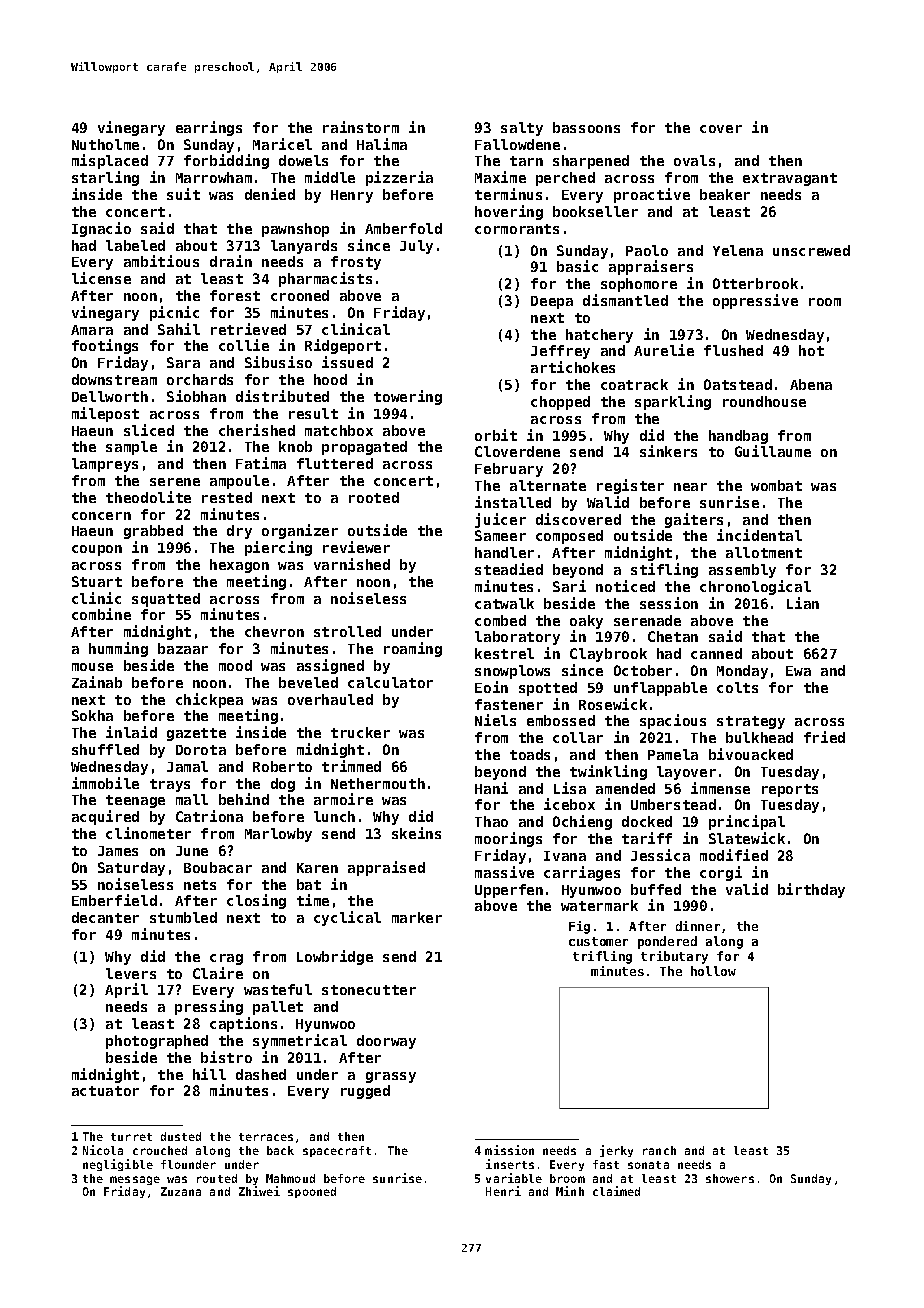 This screenshot has height=1308, width=924. Describe the element at coordinates (811, 250) in the screenshot. I see `unscrewed` at that location.
